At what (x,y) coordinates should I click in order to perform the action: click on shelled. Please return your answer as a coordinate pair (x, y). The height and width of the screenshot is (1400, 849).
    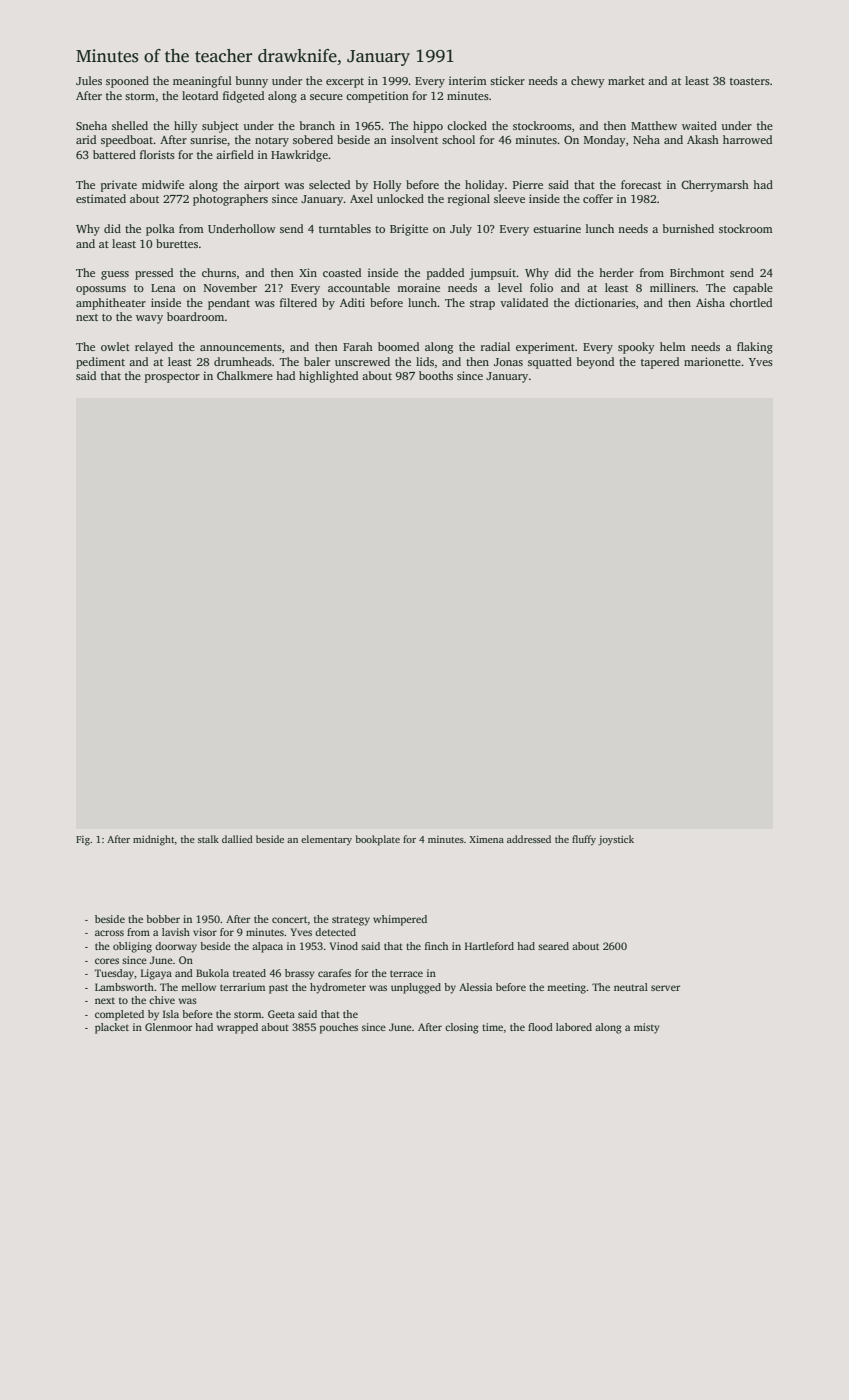
    Looking at the image, I should click on (130, 125).
